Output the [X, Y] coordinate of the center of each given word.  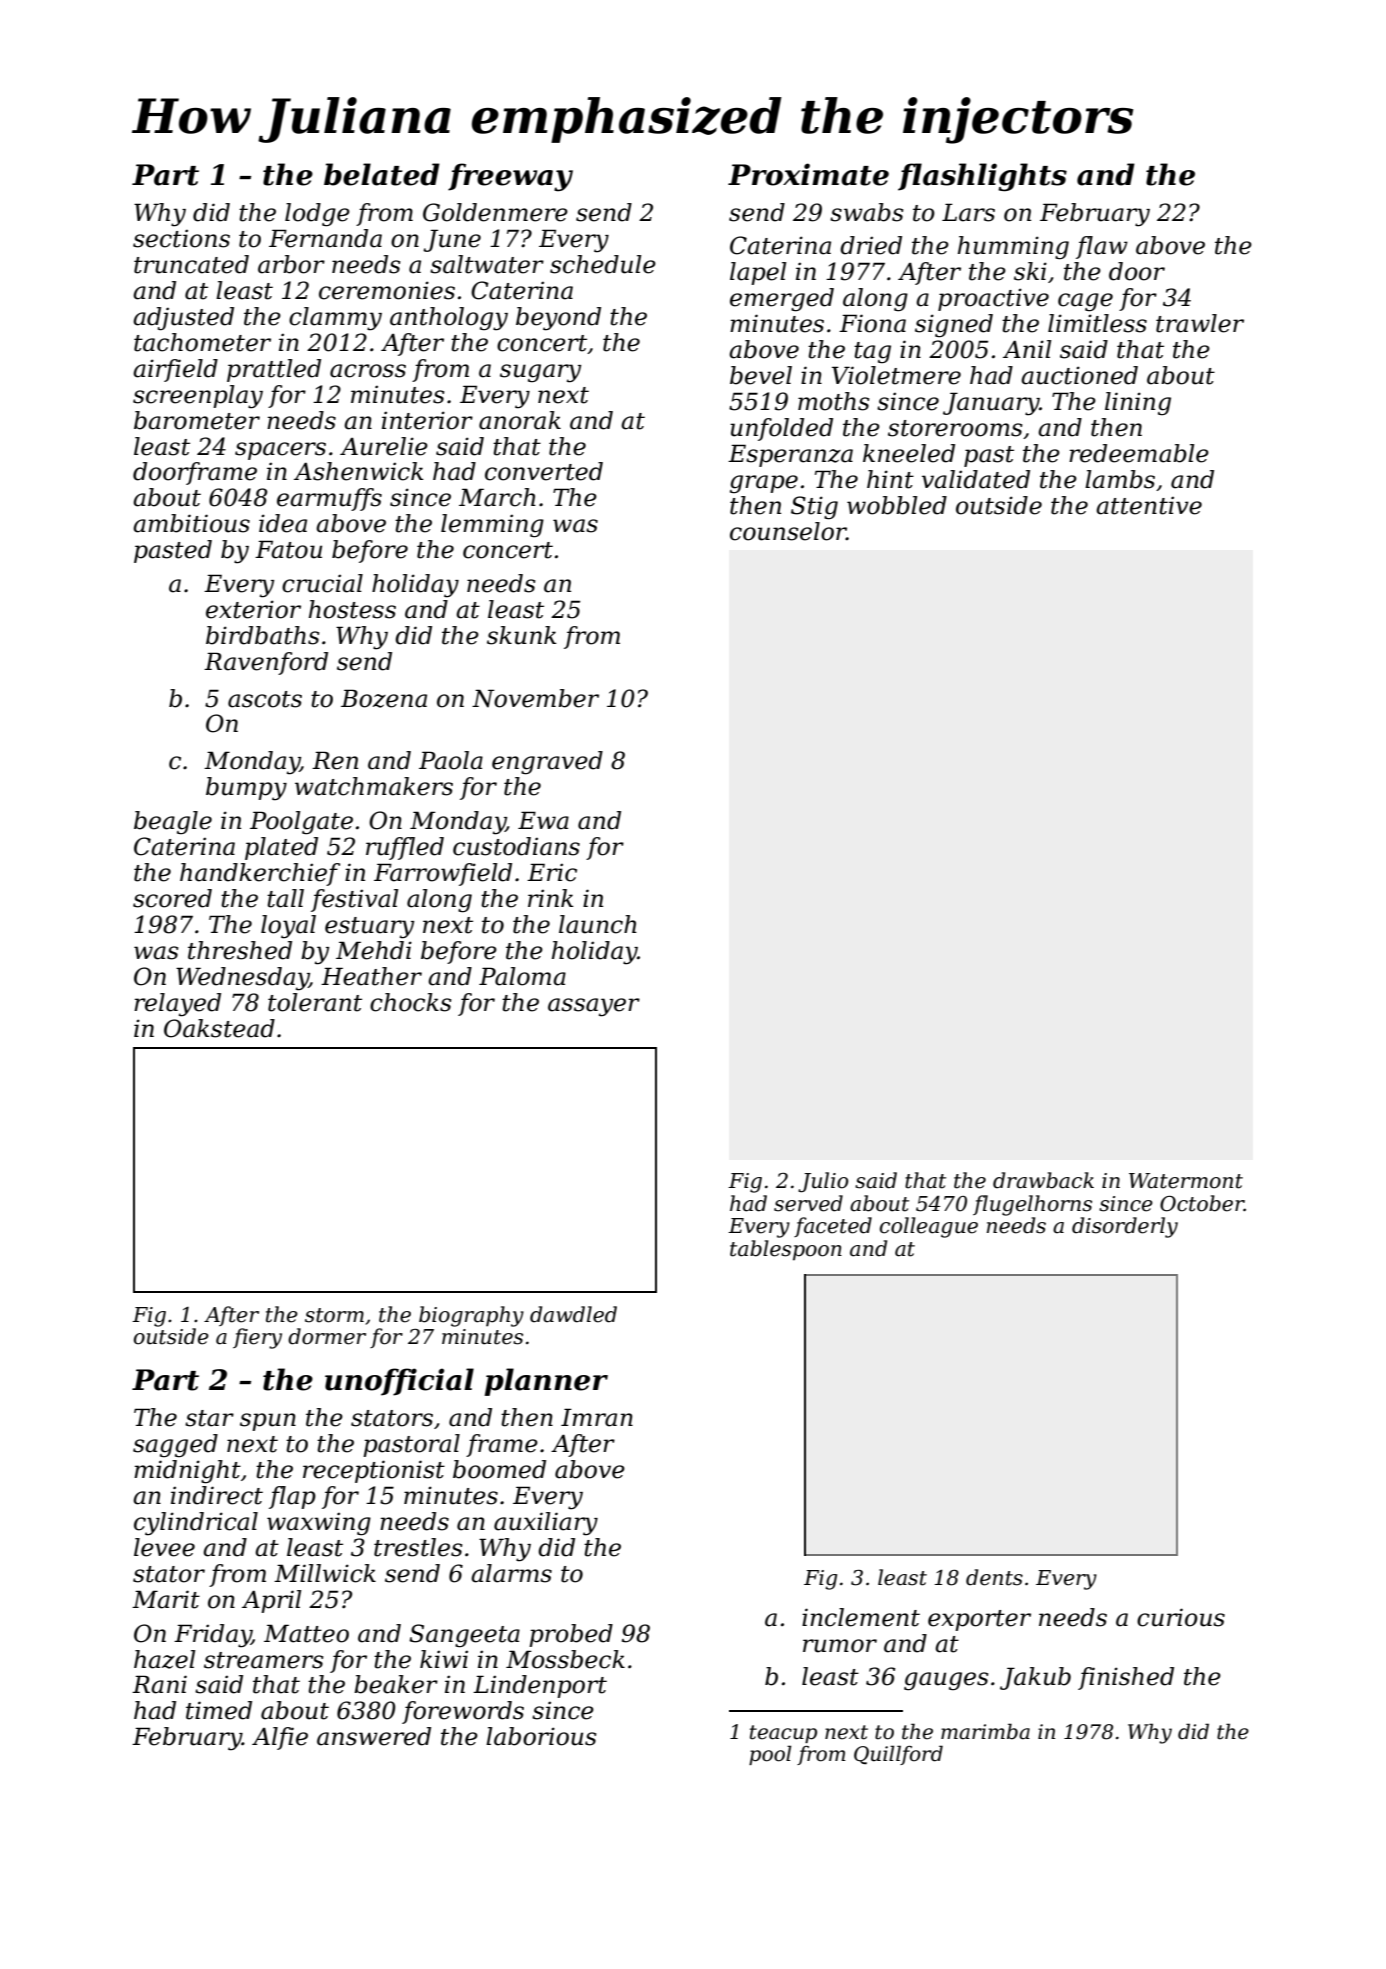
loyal [288, 927]
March [497, 497]
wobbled [897, 505]
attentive [1149, 505]
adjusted [183, 319]
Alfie [280, 1738]
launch [598, 924]
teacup [783, 1734]
